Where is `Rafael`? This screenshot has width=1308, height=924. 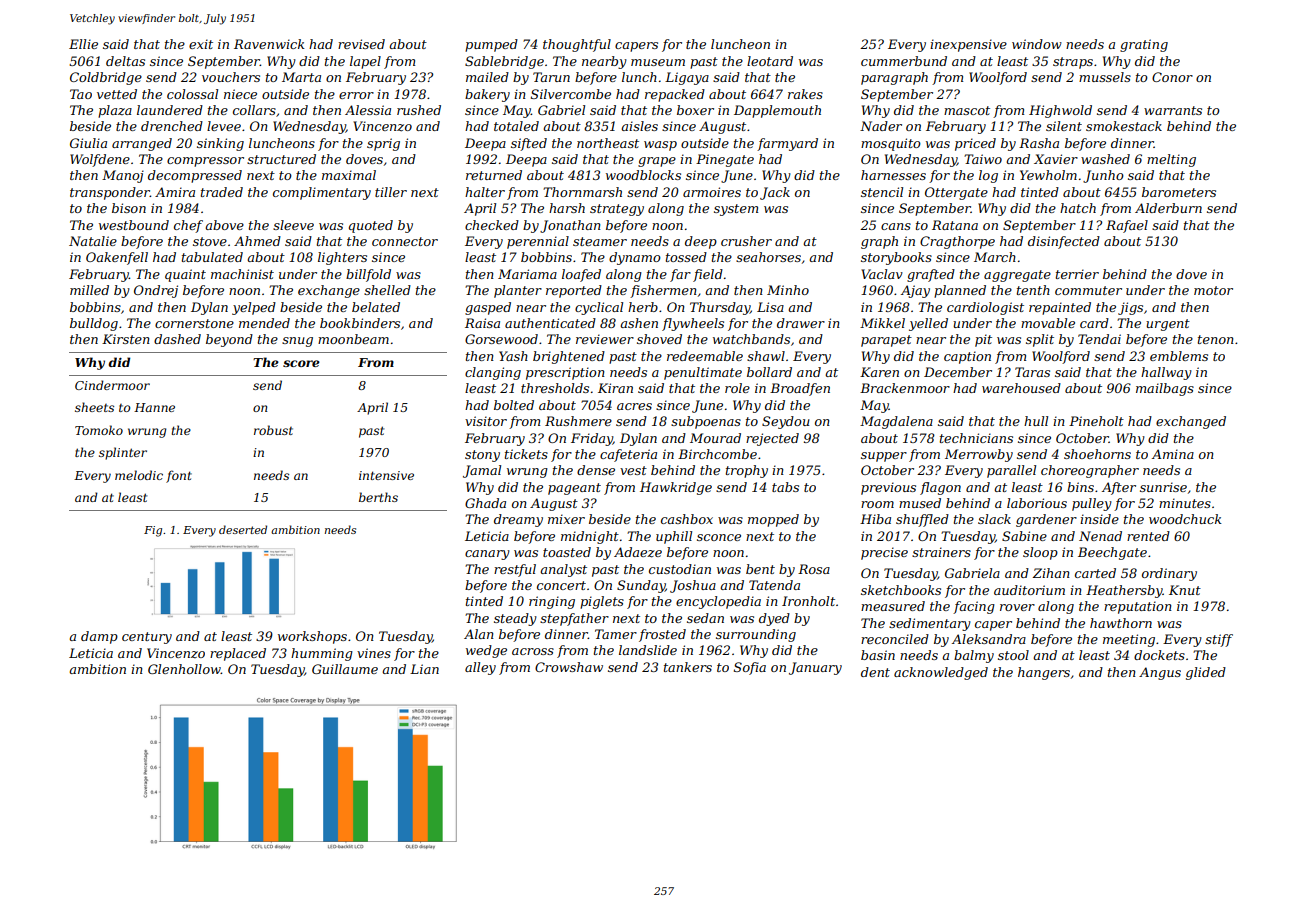 Rafael is located at coordinates (1127, 226).
